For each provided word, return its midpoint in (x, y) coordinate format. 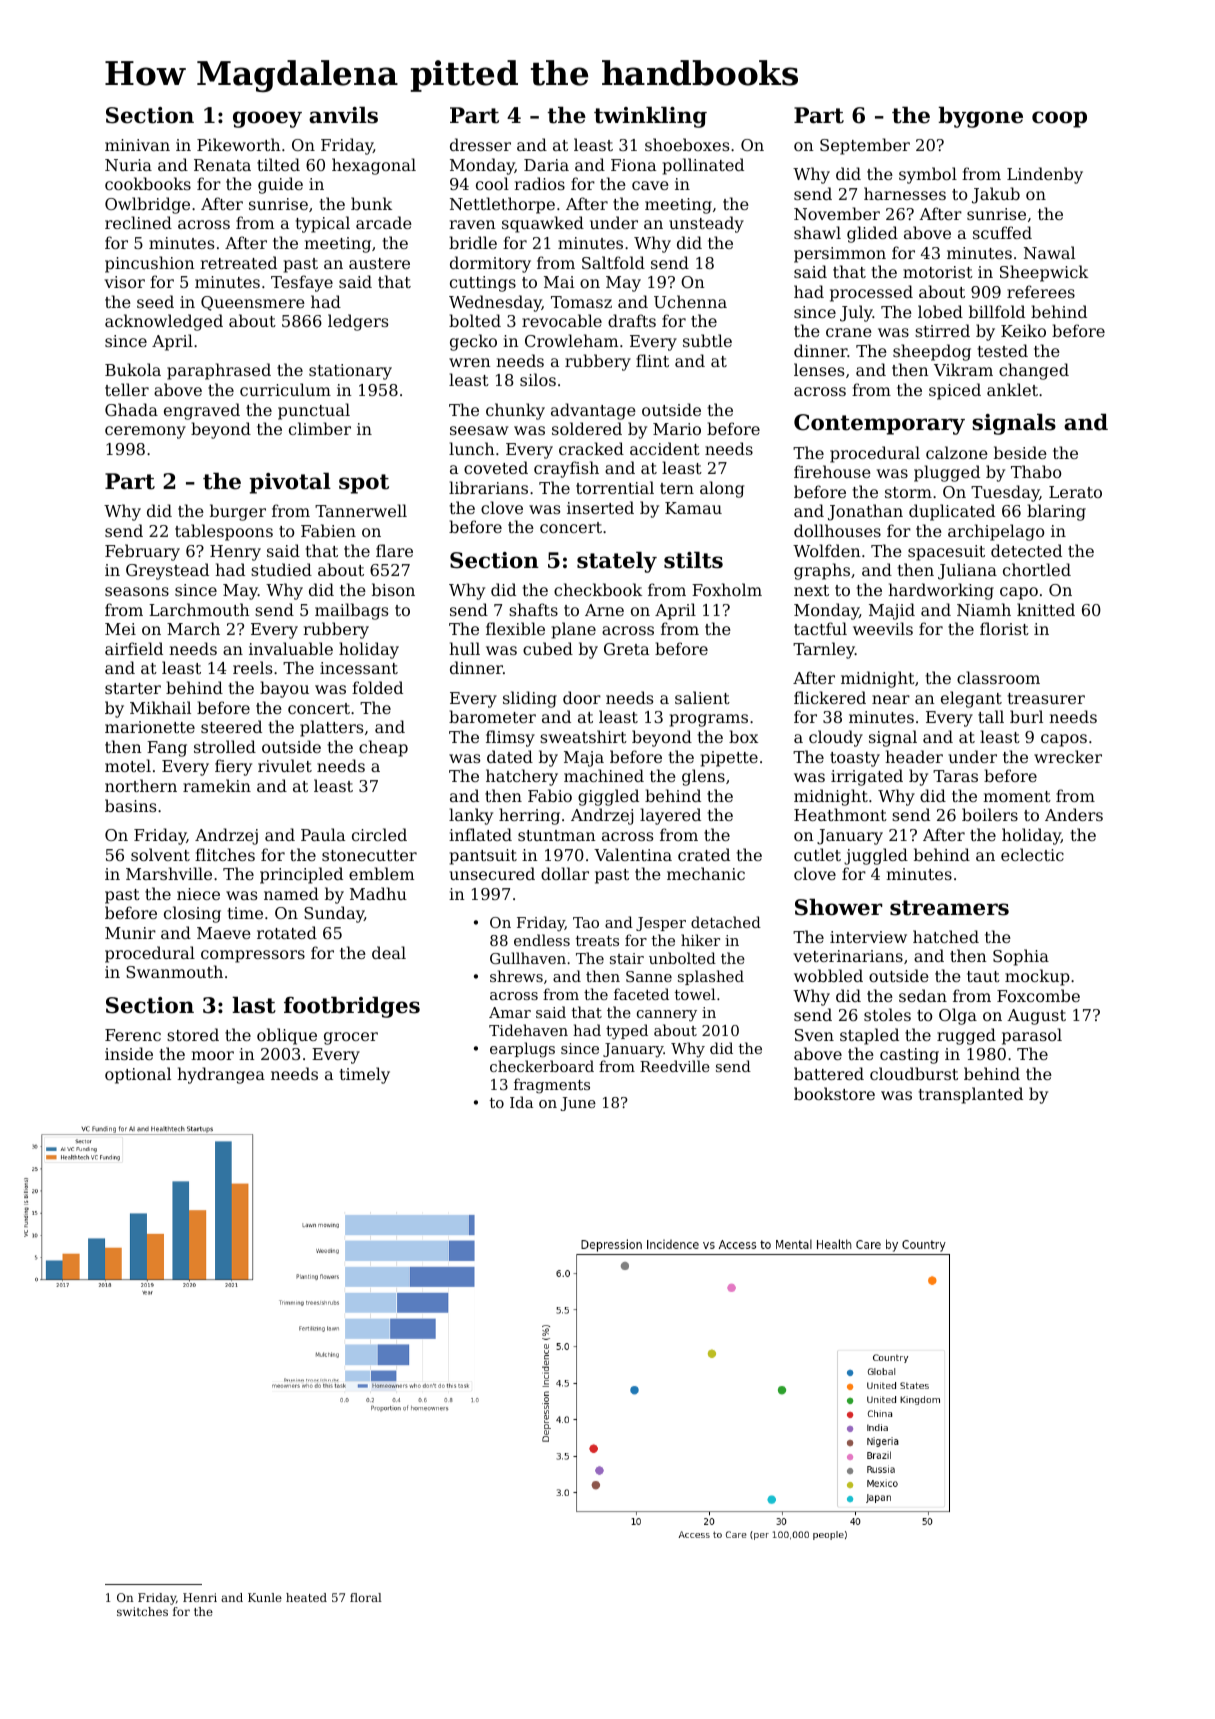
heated (306, 1597)
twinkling (650, 117)
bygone (980, 117)
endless (542, 940)
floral (366, 1597)
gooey (267, 119)
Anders (1074, 814)
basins (130, 805)
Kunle (265, 1597)
